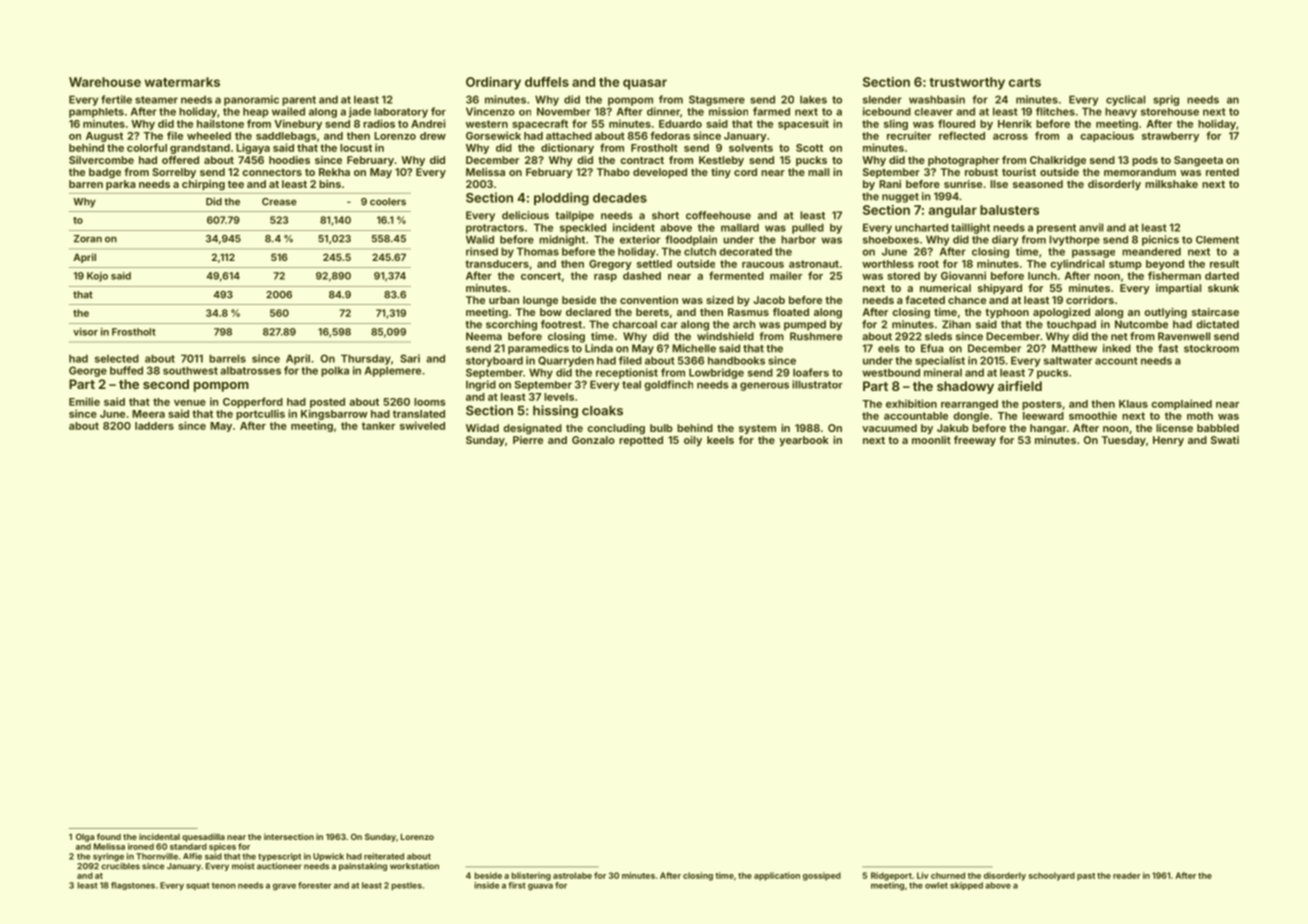 This page has width=1308, height=924. Describe the element at coordinates (725, 336) in the page. I see `windshield` at that location.
